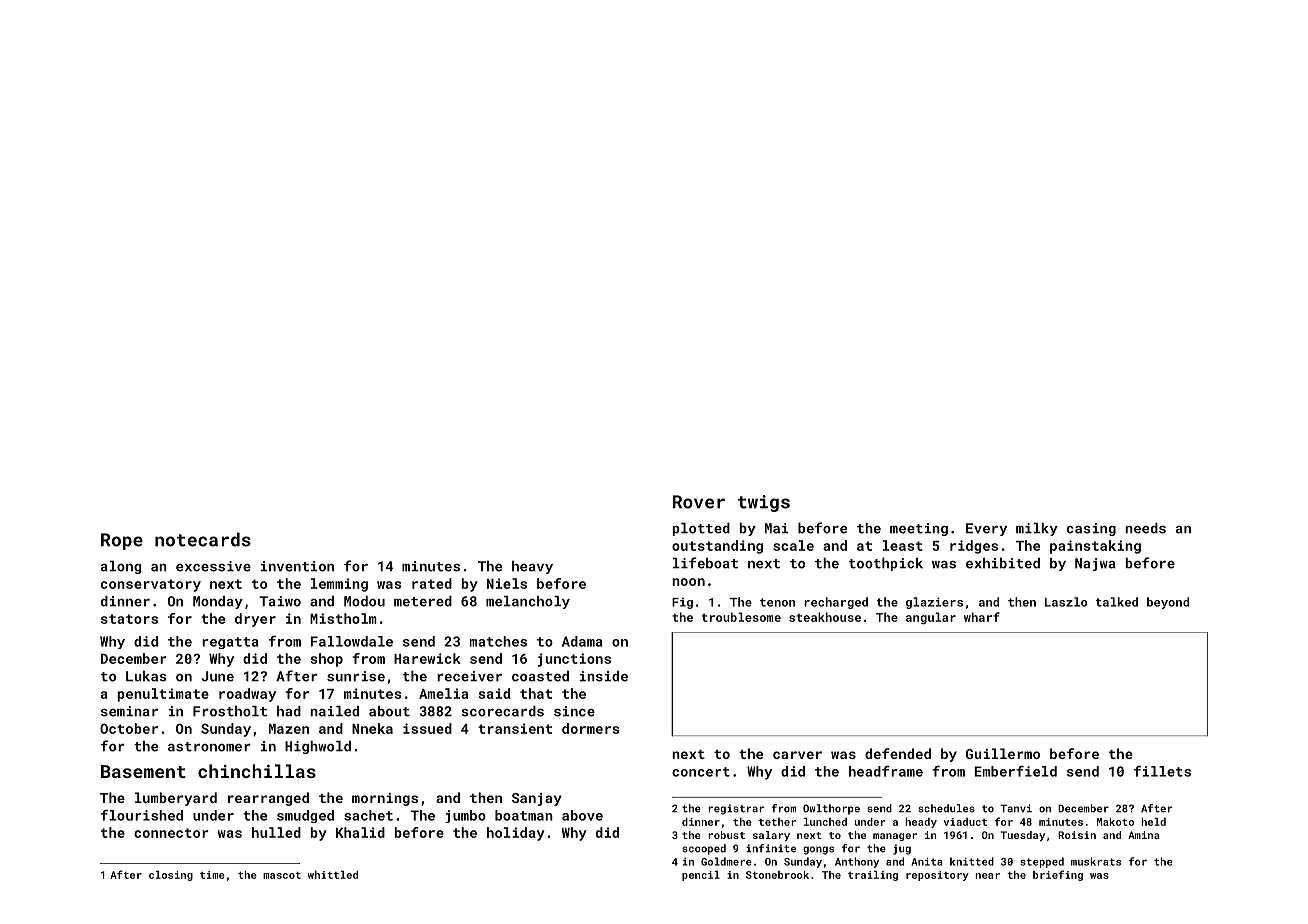  I want to click on notecards, so click(203, 539).
